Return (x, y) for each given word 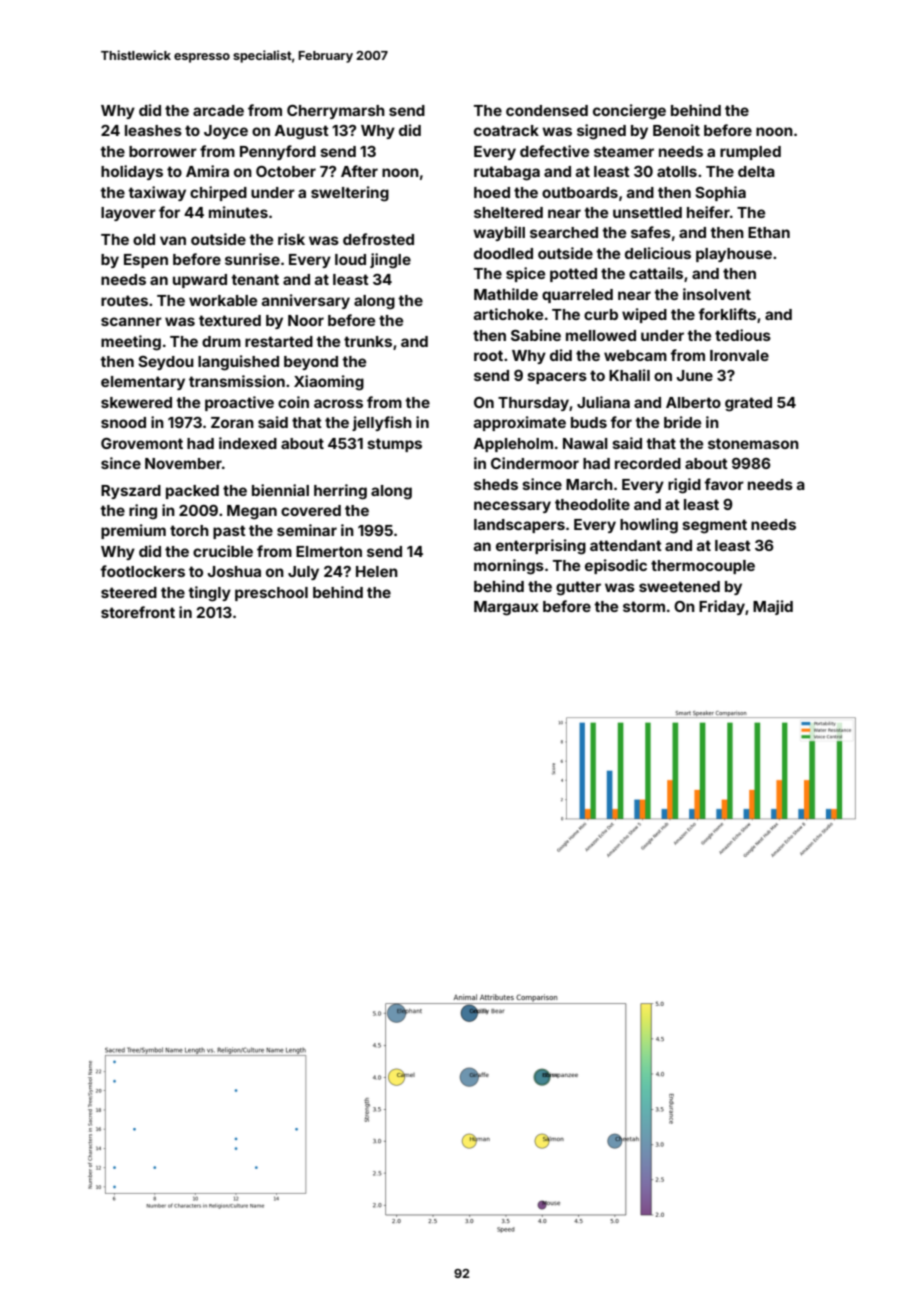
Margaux (506, 608)
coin (293, 402)
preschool (271, 594)
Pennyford (278, 152)
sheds (496, 484)
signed (601, 132)
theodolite (592, 504)
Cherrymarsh (336, 112)
